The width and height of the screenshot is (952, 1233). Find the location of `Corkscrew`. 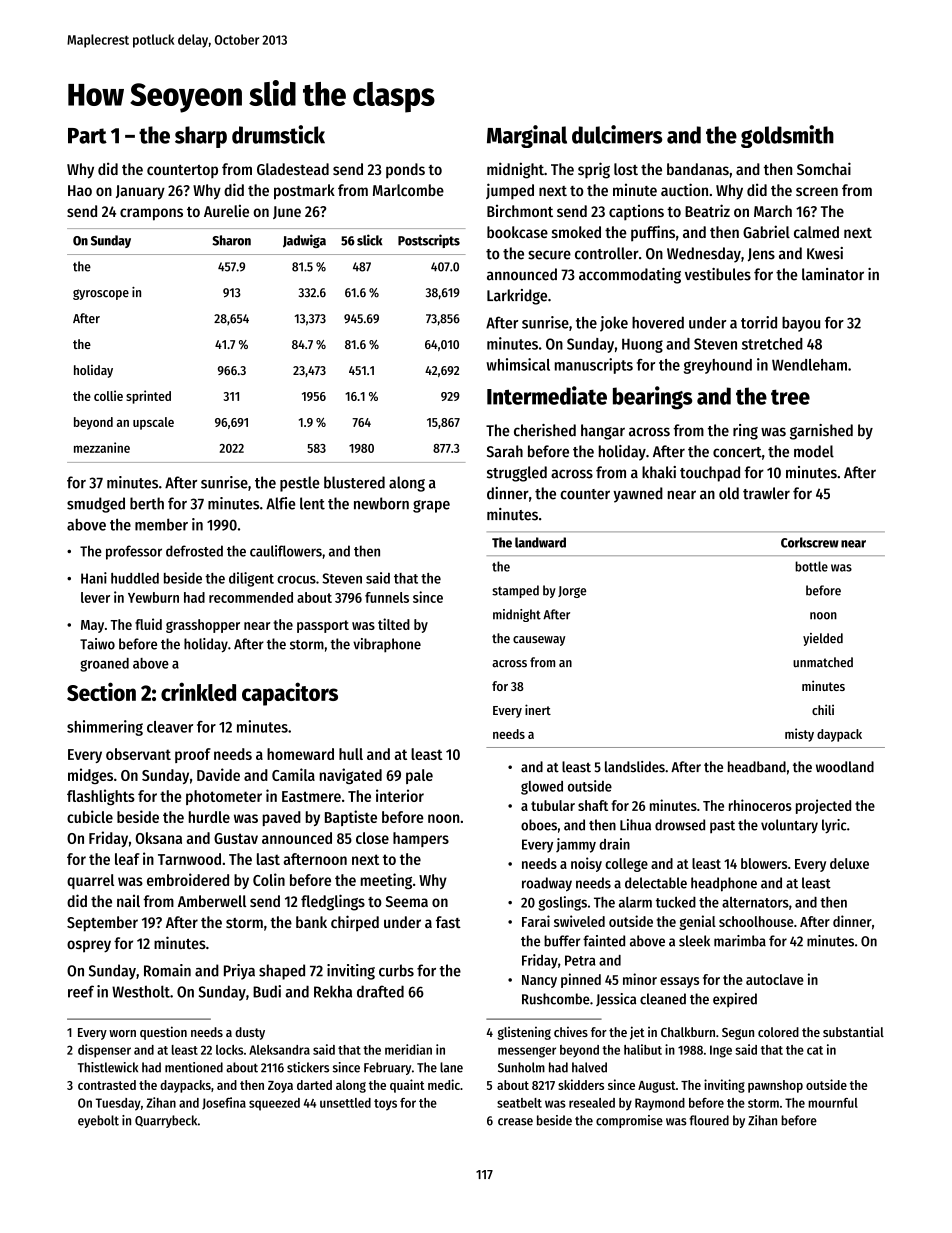

Corkscrew is located at coordinates (810, 542).
